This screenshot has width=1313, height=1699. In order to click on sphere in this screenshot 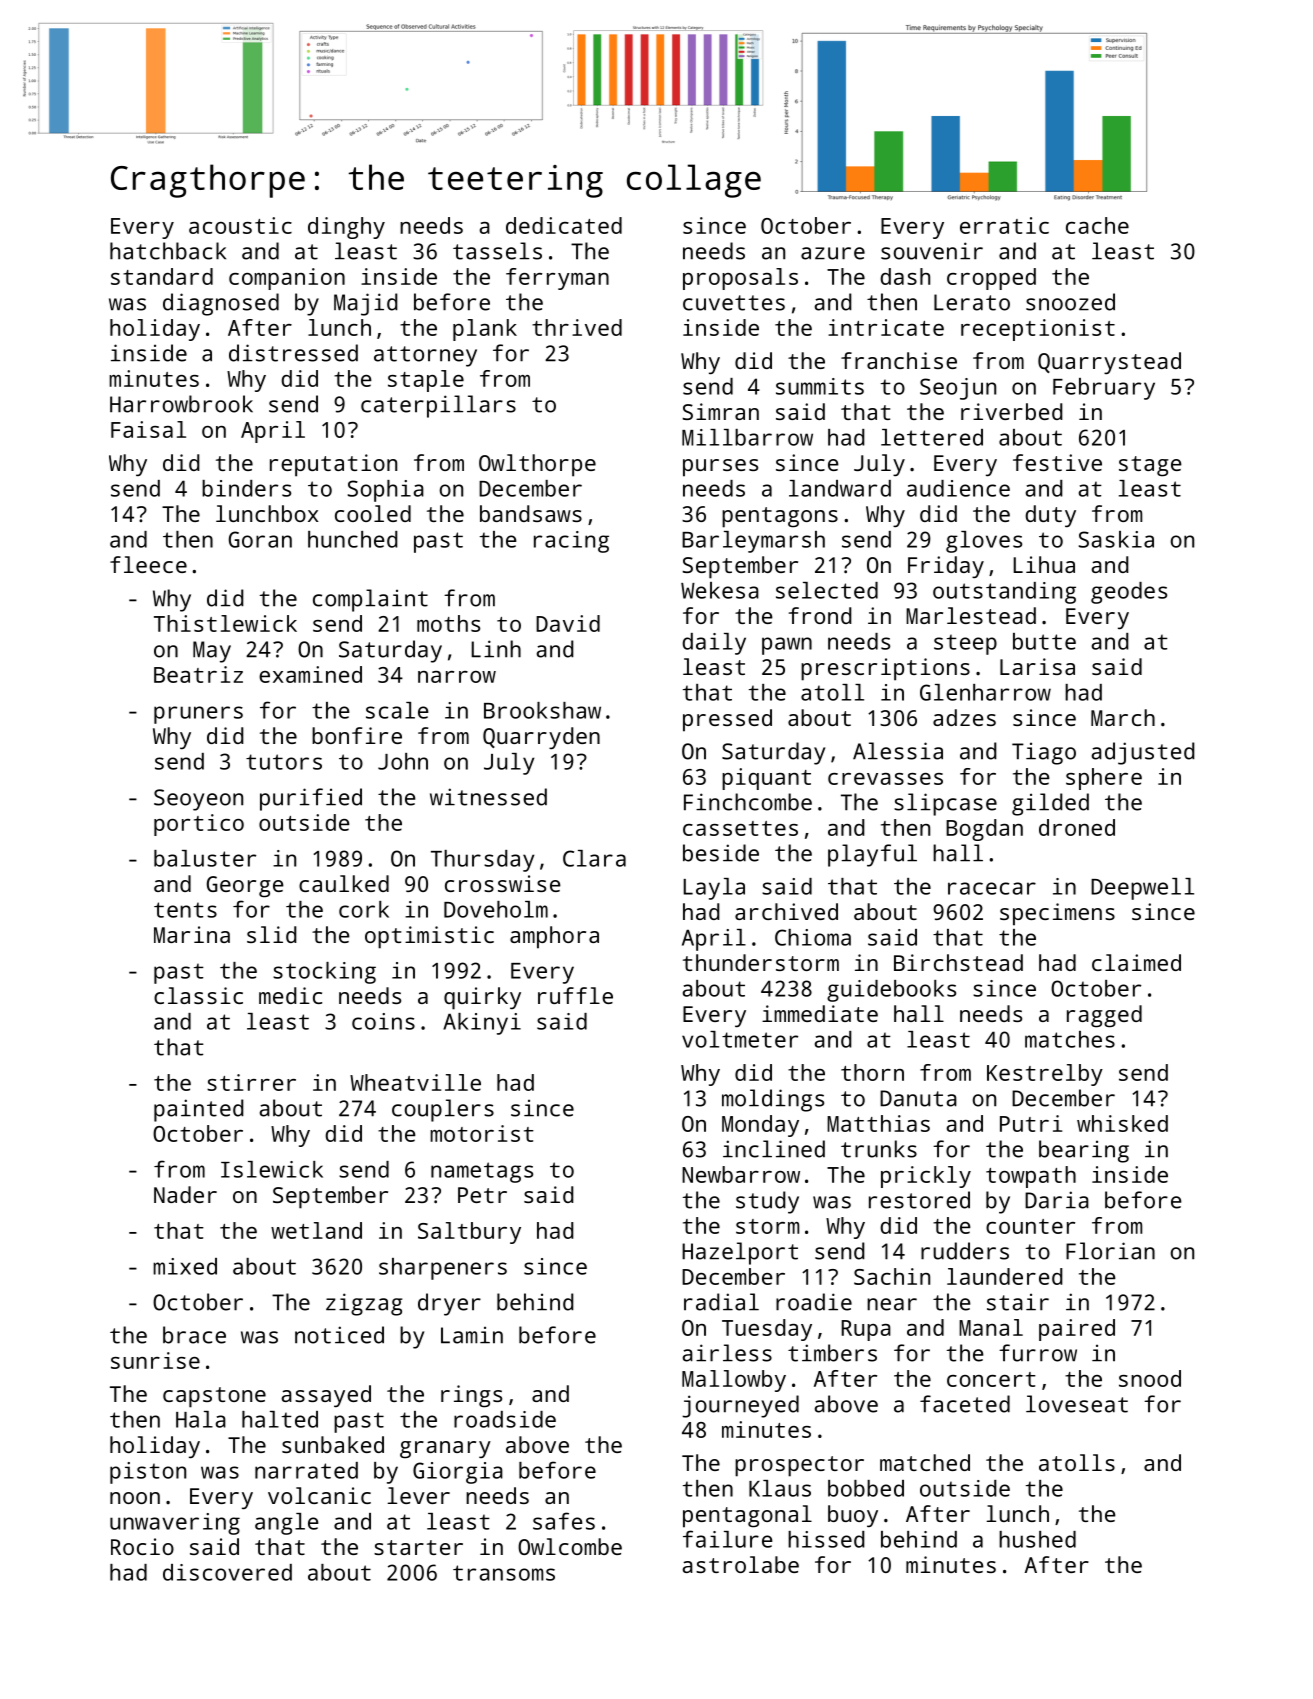, I will do `click(1104, 779)`.
